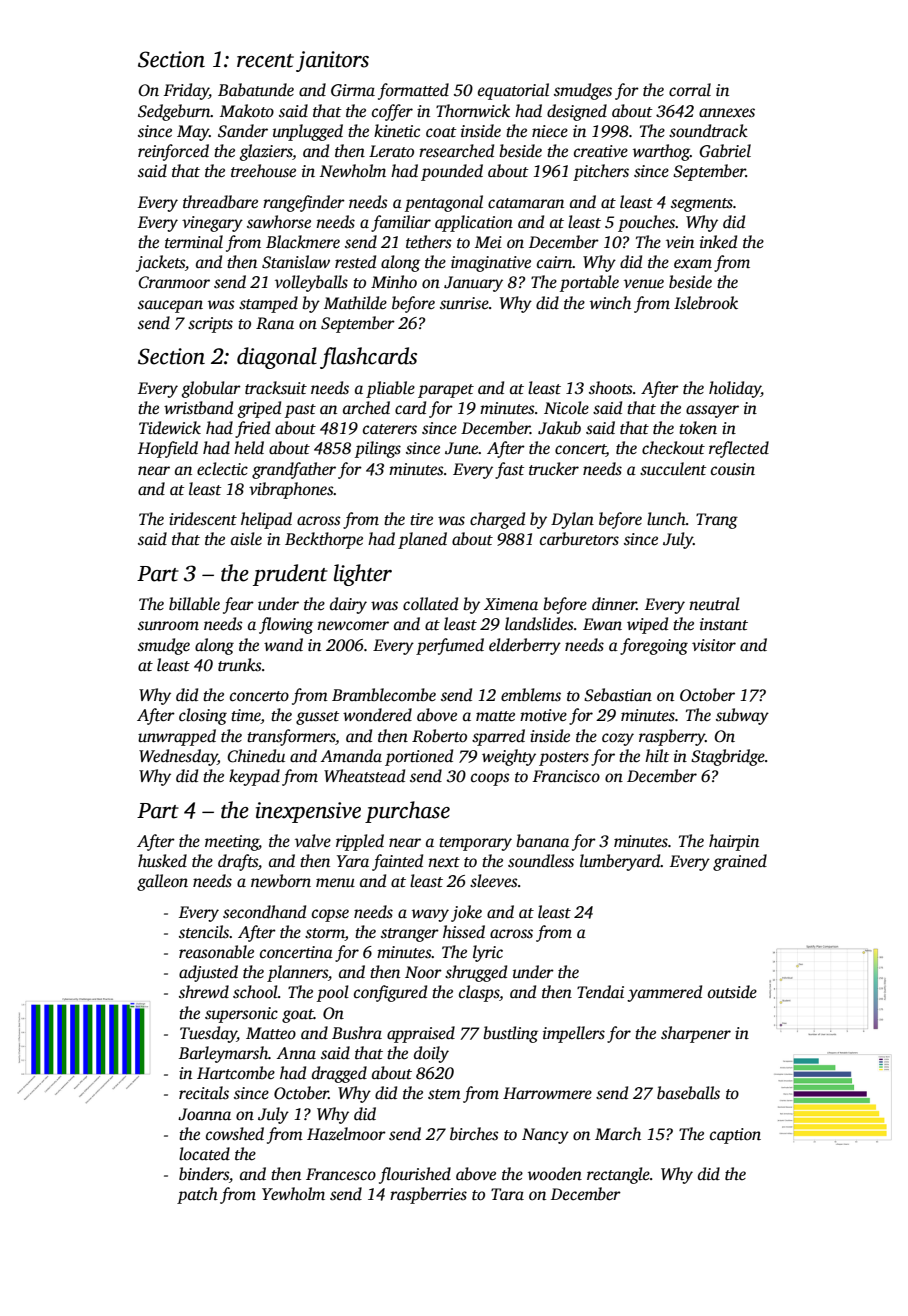 The width and height of the document is (908, 1316). I want to click on wondered, so click(377, 715).
